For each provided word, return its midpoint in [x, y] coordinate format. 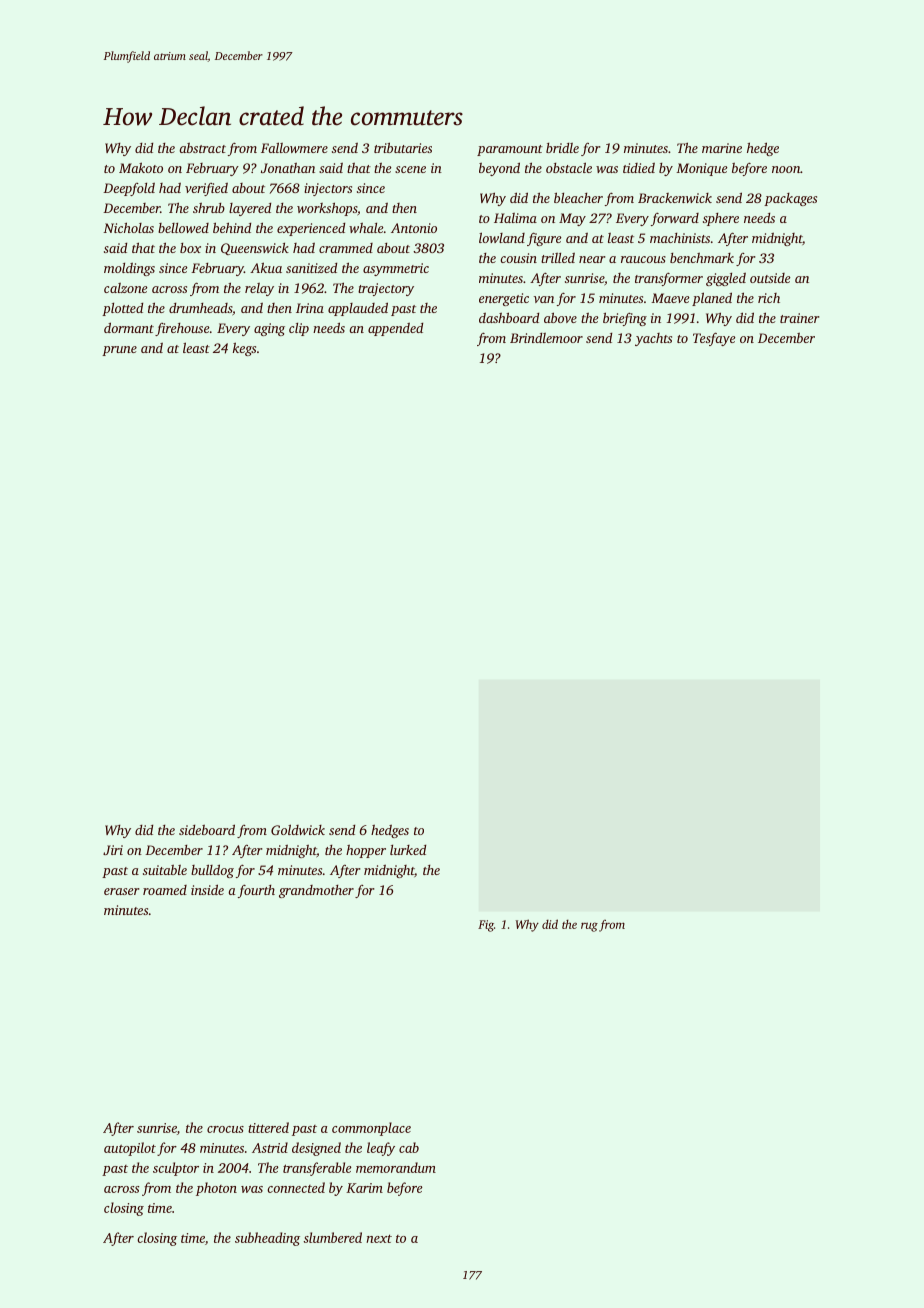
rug [589, 927]
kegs [244, 349]
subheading [267, 1239]
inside [207, 889]
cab [409, 1147]
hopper [366, 851]
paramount [510, 150]
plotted [123, 309]
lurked [408, 850]
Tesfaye [714, 339]
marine [722, 148]
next [379, 1239]
